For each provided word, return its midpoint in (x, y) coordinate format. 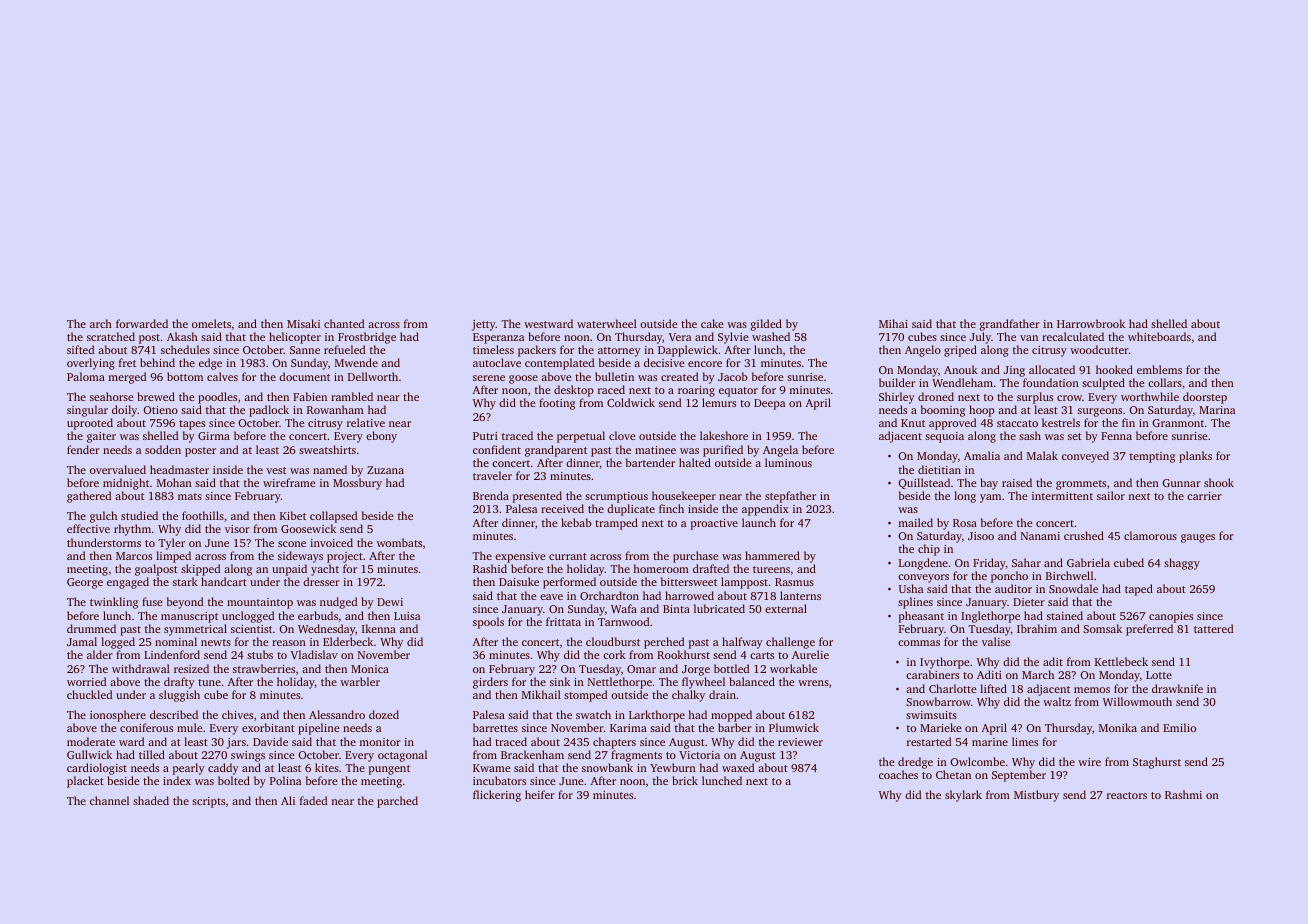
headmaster (179, 469)
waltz (1057, 701)
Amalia (982, 455)
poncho (1009, 577)
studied (139, 515)
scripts (208, 802)
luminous (788, 462)
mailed (916, 522)
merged (127, 378)
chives (237, 714)
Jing (1014, 371)
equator (738, 392)
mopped (731, 716)
